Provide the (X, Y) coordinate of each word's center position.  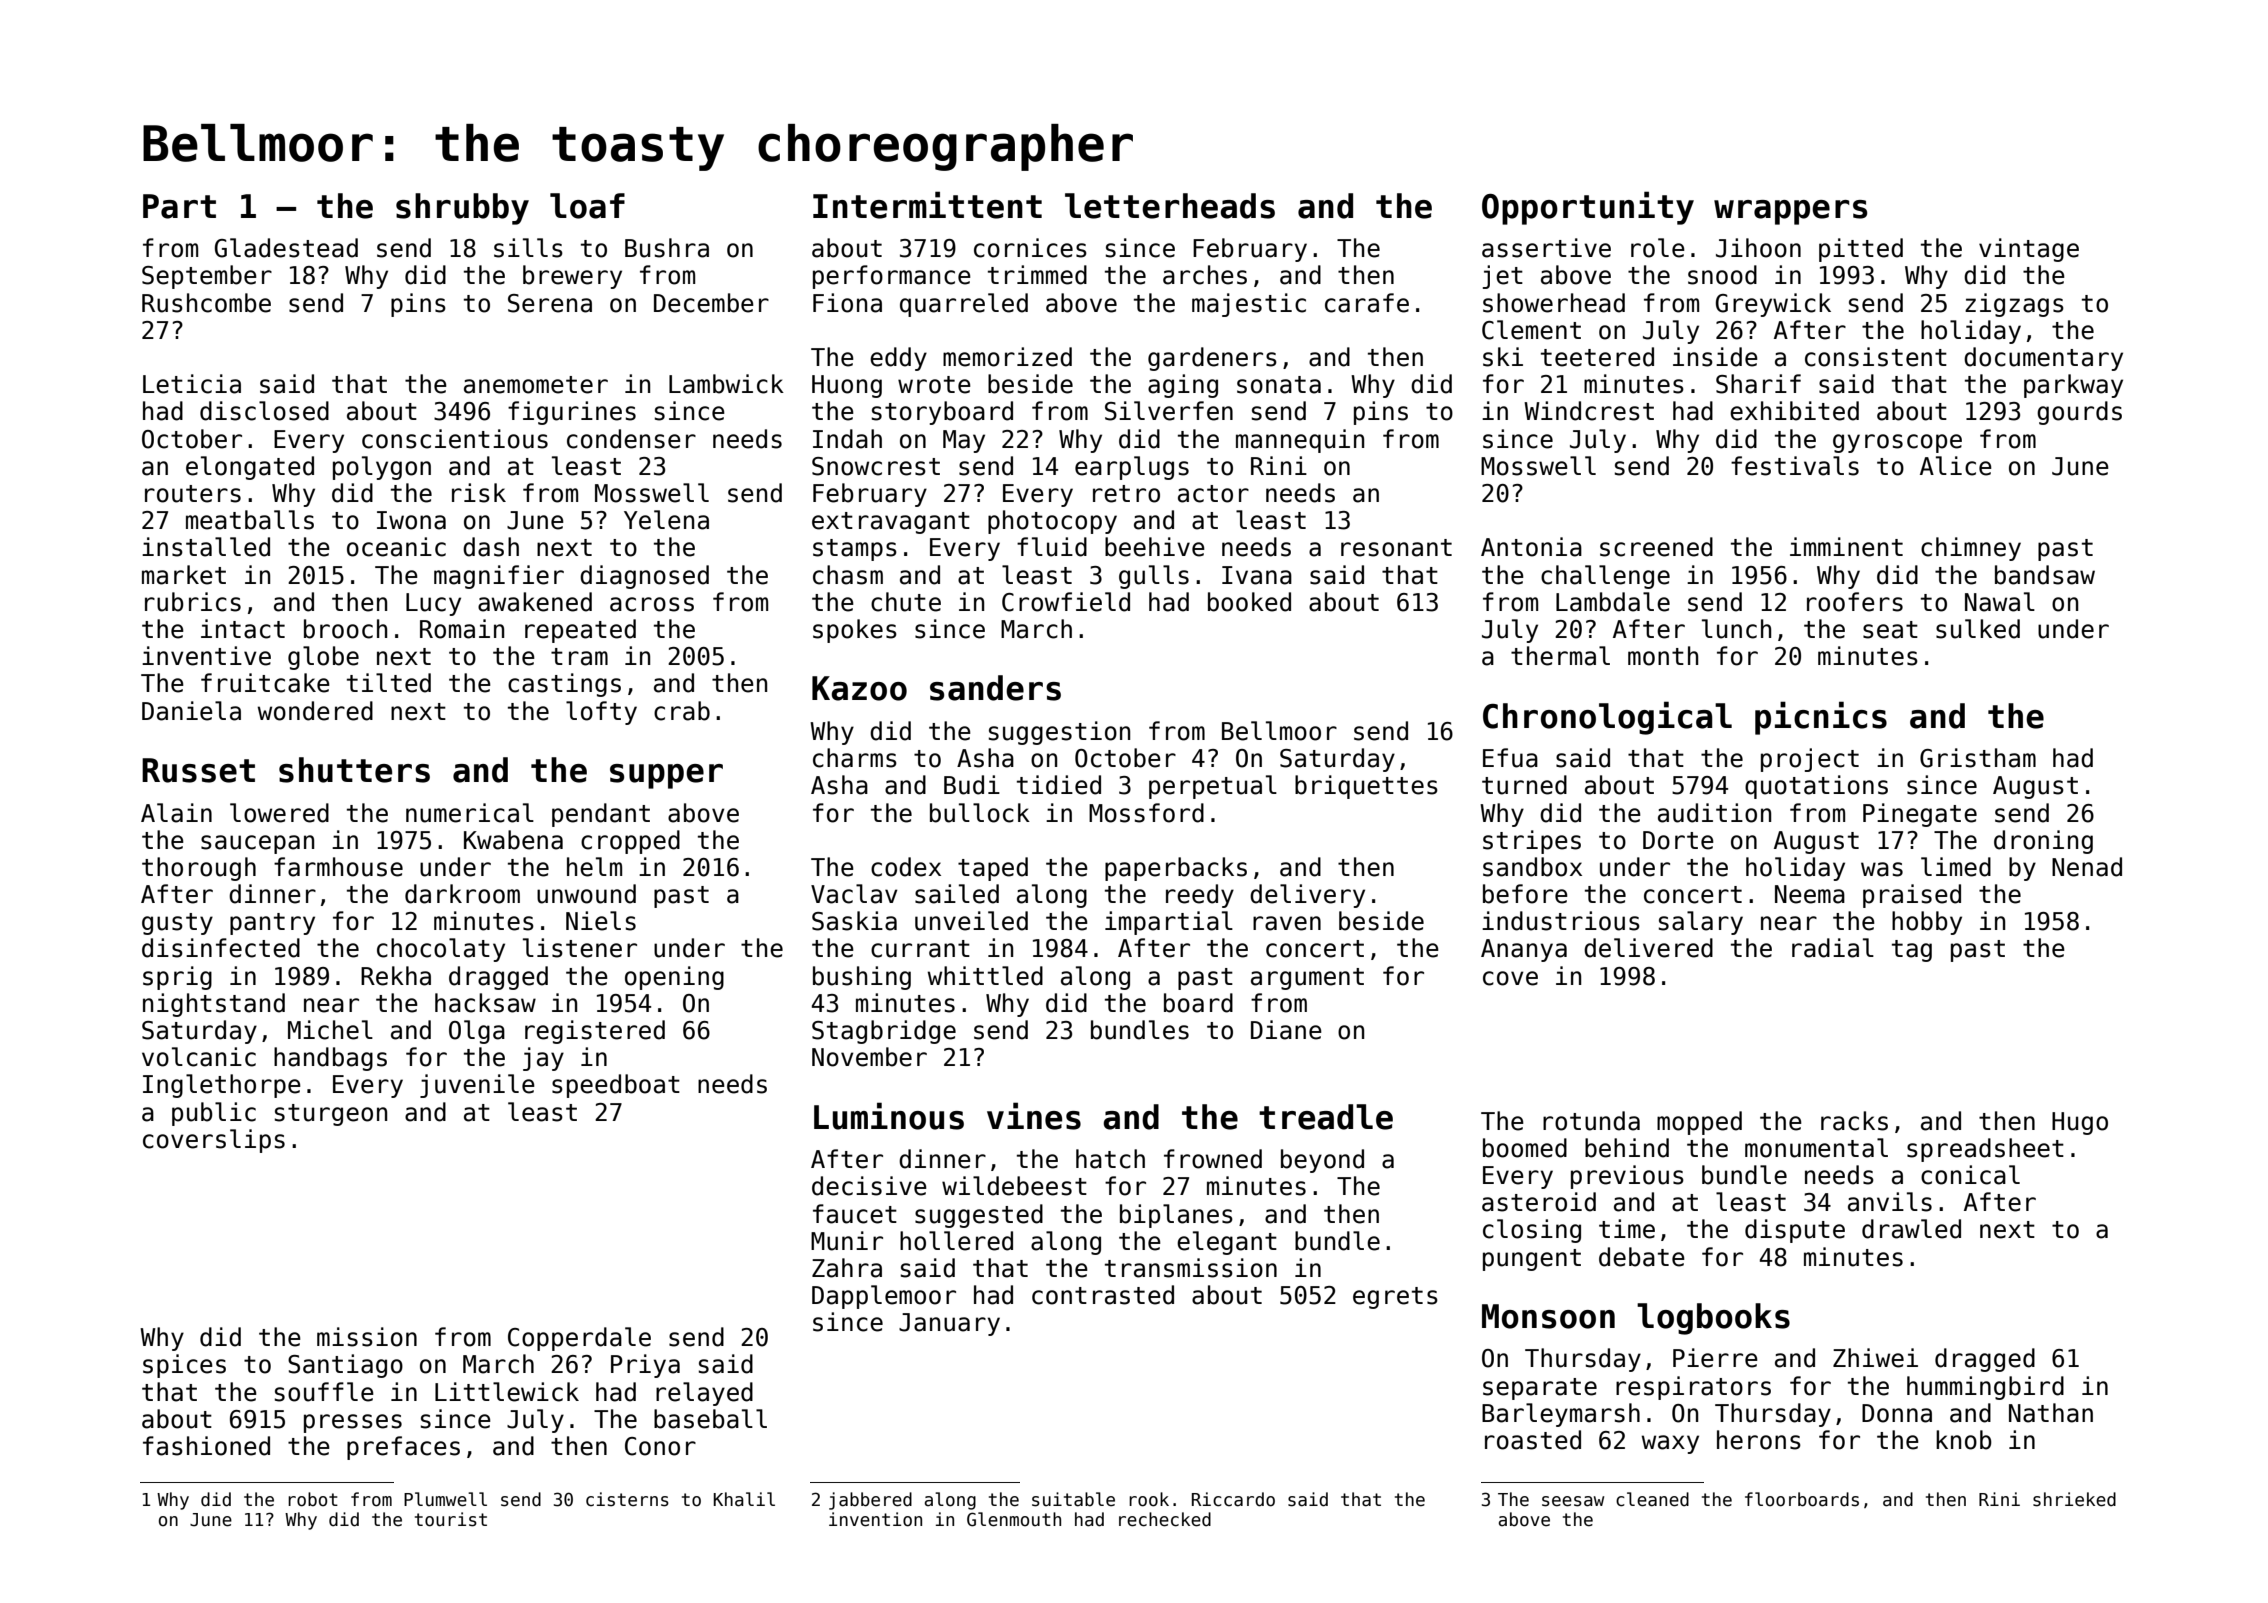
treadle (1326, 1117)
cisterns (627, 1499)
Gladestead (286, 248)
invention (875, 1519)
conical (1970, 1175)
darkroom (462, 894)
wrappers (1790, 212)
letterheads (1170, 206)
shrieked (2074, 1499)
